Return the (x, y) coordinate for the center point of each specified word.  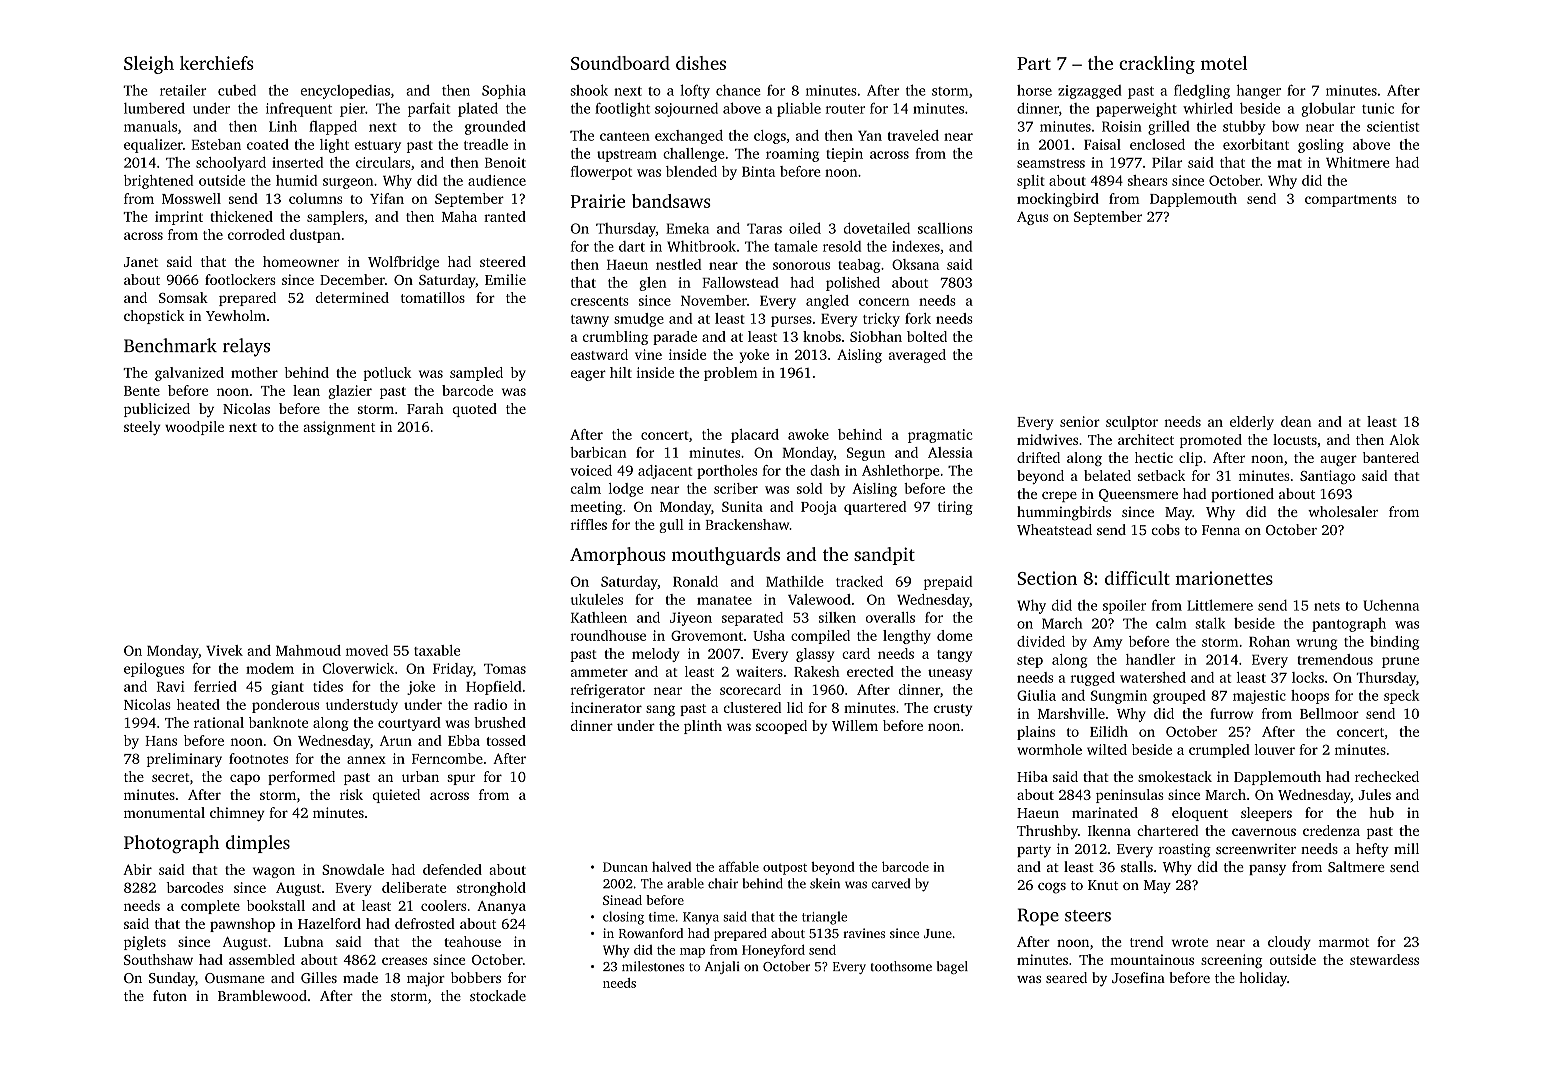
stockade (498, 995)
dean (1296, 421)
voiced (591, 470)
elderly (1252, 423)
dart (632, 246)
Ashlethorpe (901, 472)
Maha (459, 216)
